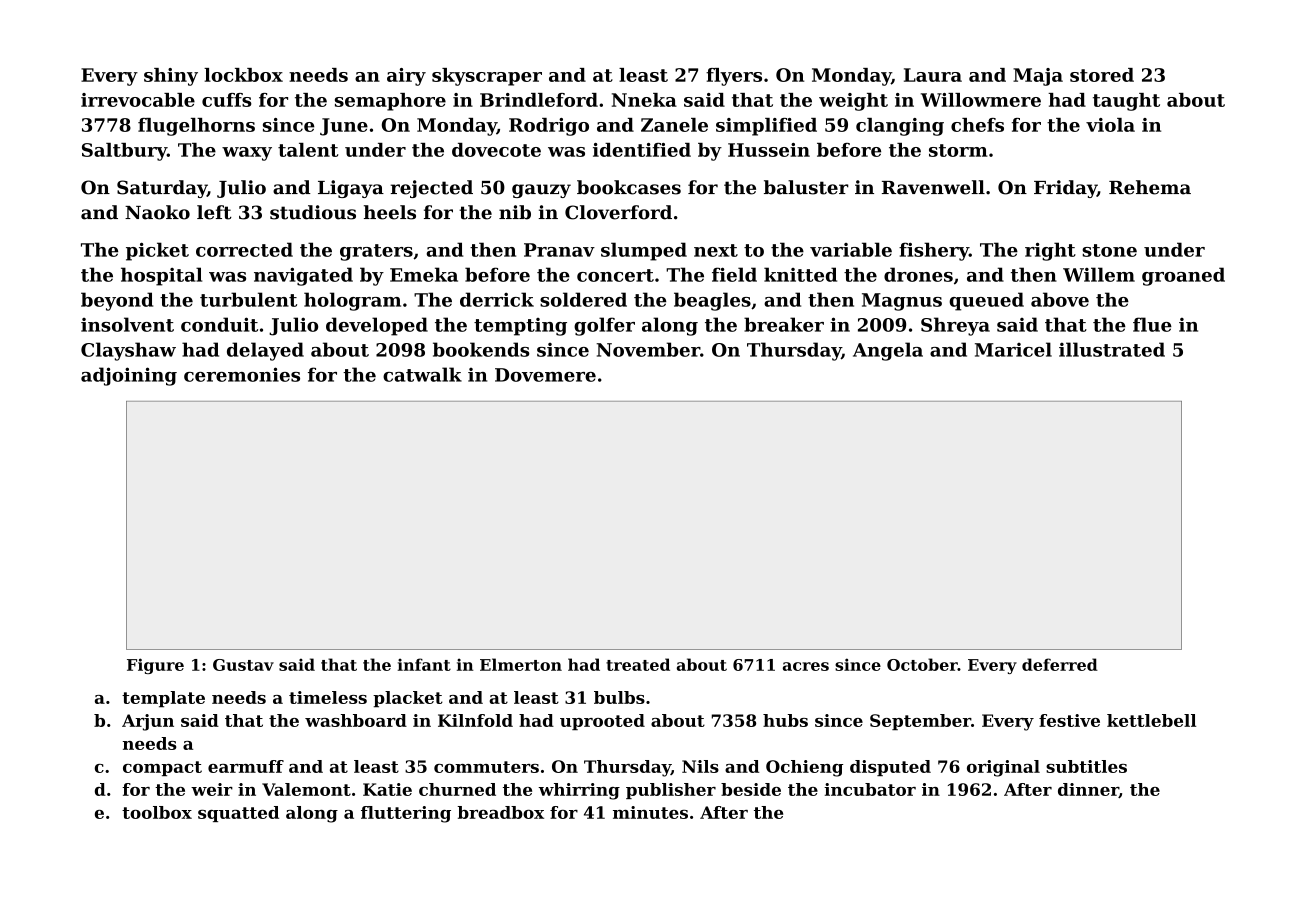 The image size is (1308, 924). I want to click on lockbox, so click(243, 75).
